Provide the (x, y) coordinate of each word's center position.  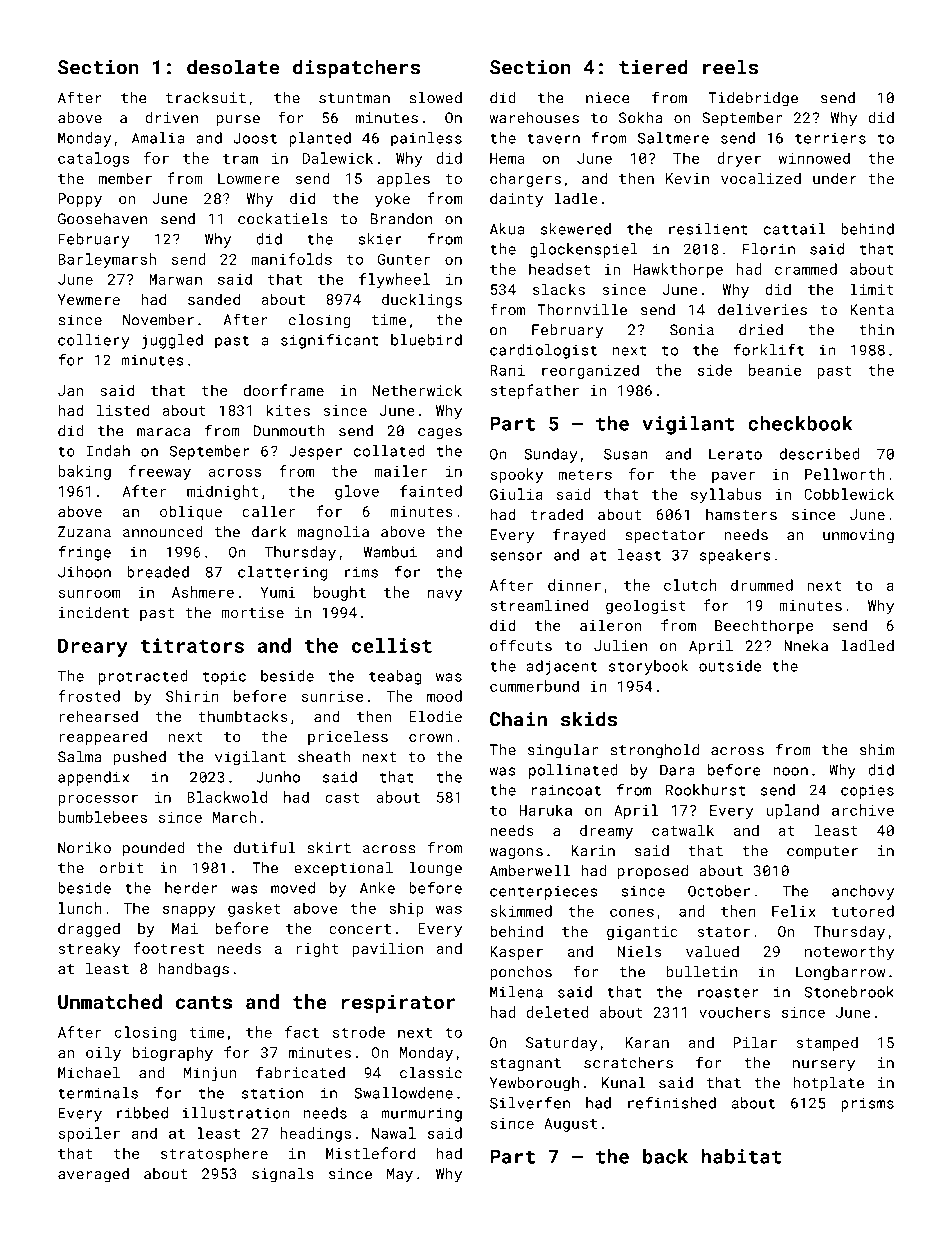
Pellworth (845, 474)
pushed (140, 758)
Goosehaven (102, 219)
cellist (392, 645)
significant (330, 341)
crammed (806, 269)
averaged (93, 1175)
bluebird (426, 340)
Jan (71, 390)
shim (877, 750)
